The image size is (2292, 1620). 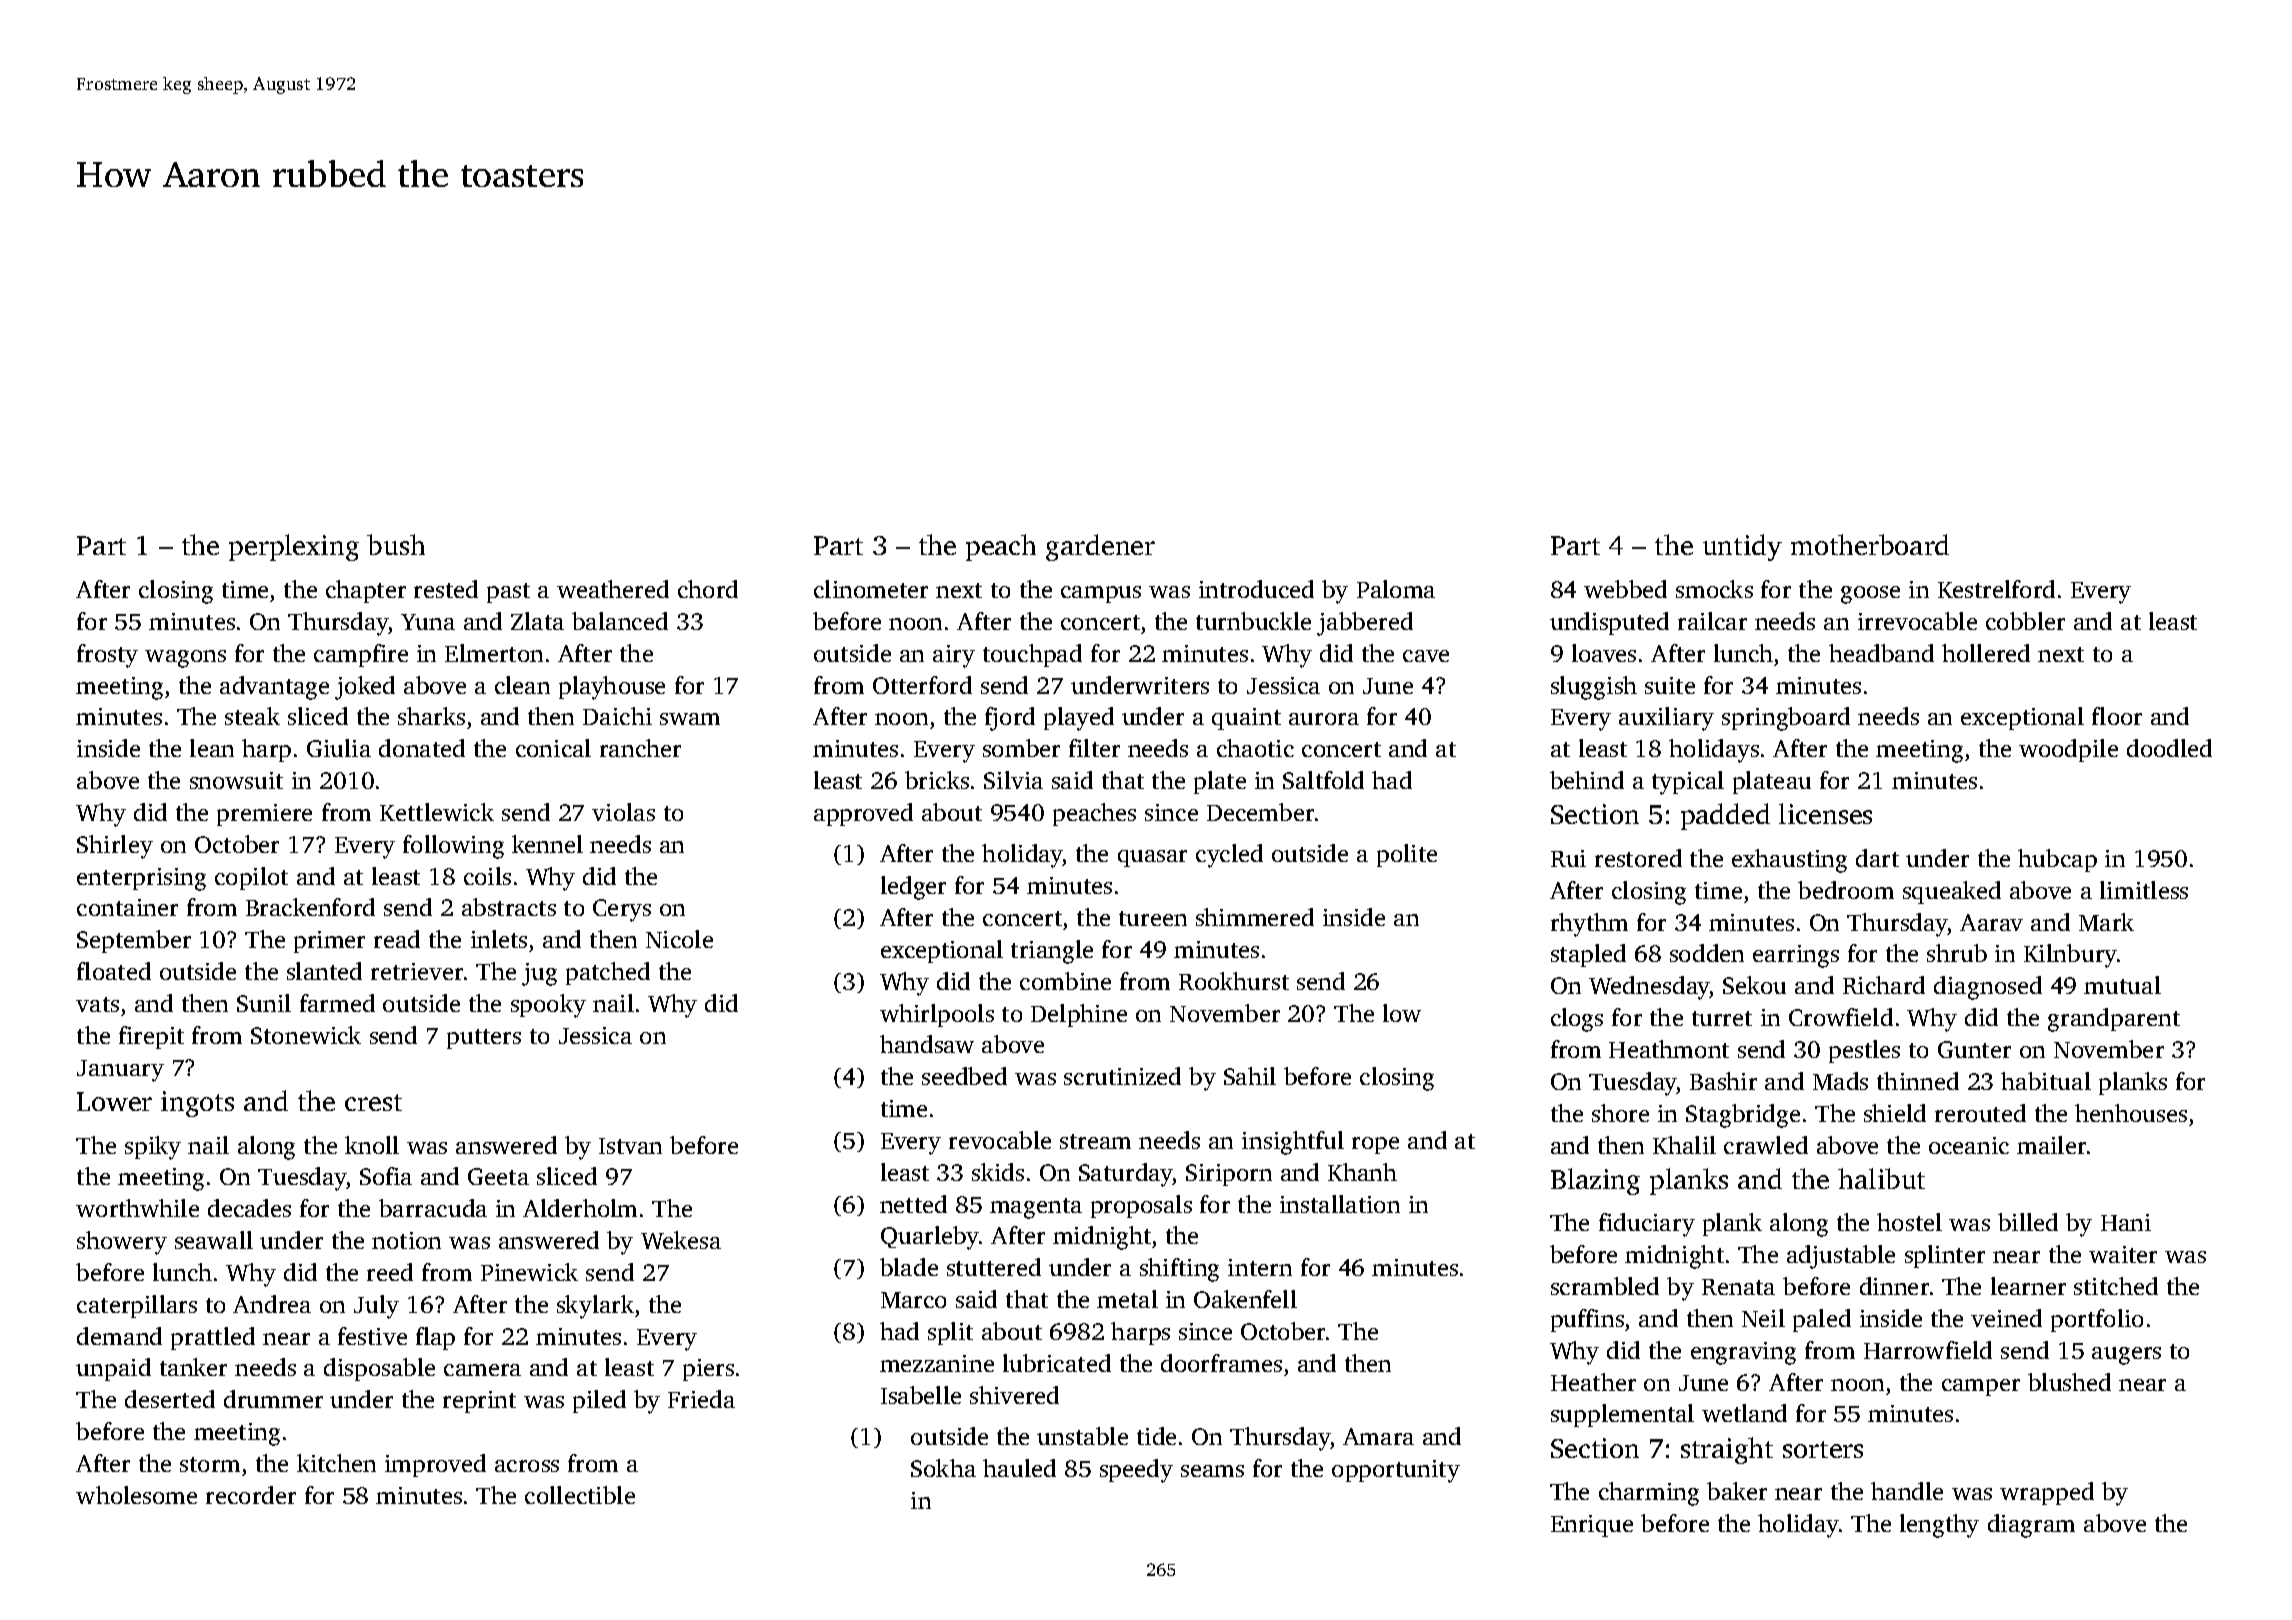 I want to click on habitual, so click(x=2046, y=1081).
